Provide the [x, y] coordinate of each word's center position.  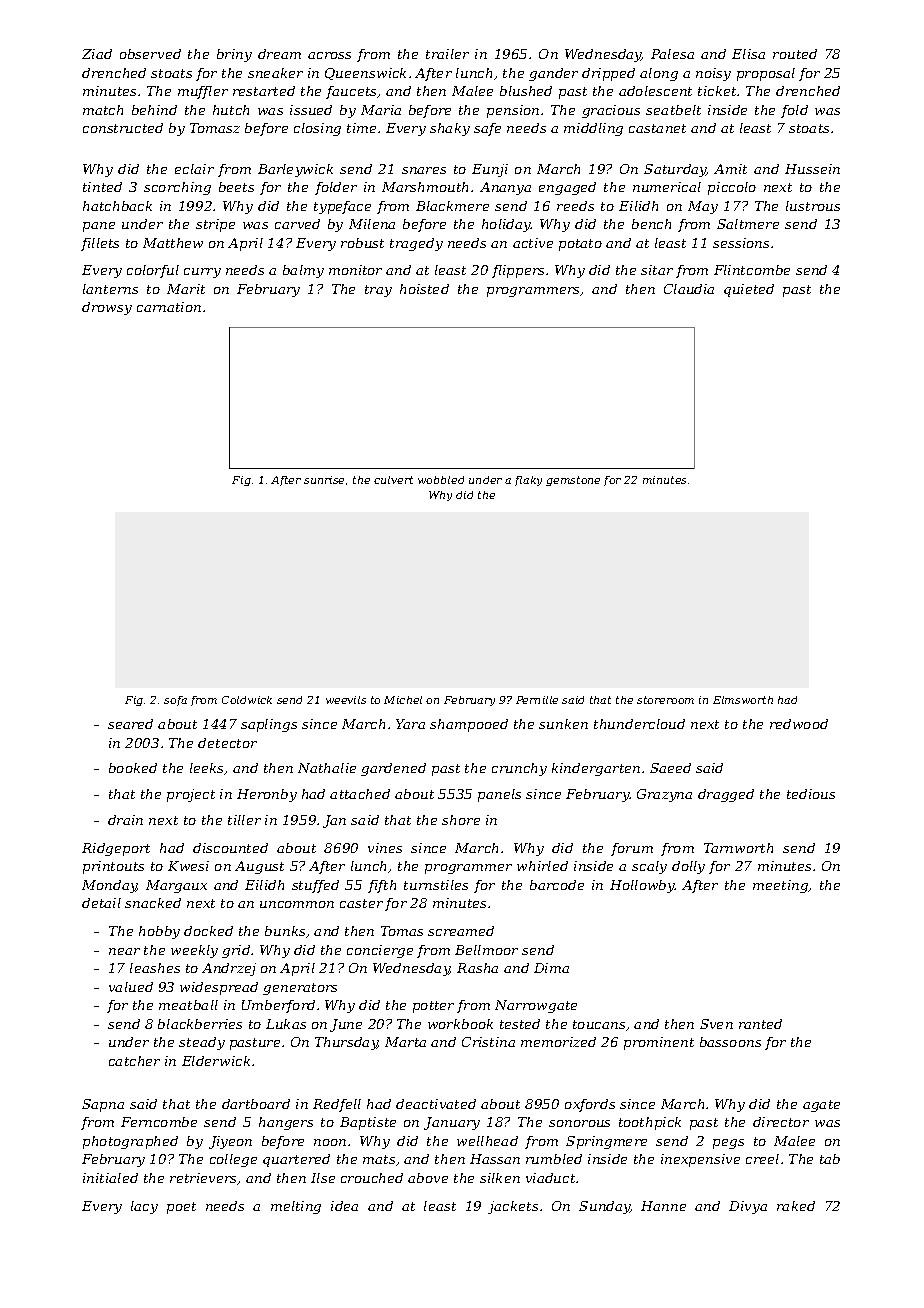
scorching [177, 188]
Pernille [537, 700]
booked [133, 768]
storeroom [665, 700]
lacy [144, 1207]
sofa [175, 701]
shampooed [469, 725]
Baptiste [368, 1123]
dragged [726, 795]
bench [651, 224]
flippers [518, 271]
